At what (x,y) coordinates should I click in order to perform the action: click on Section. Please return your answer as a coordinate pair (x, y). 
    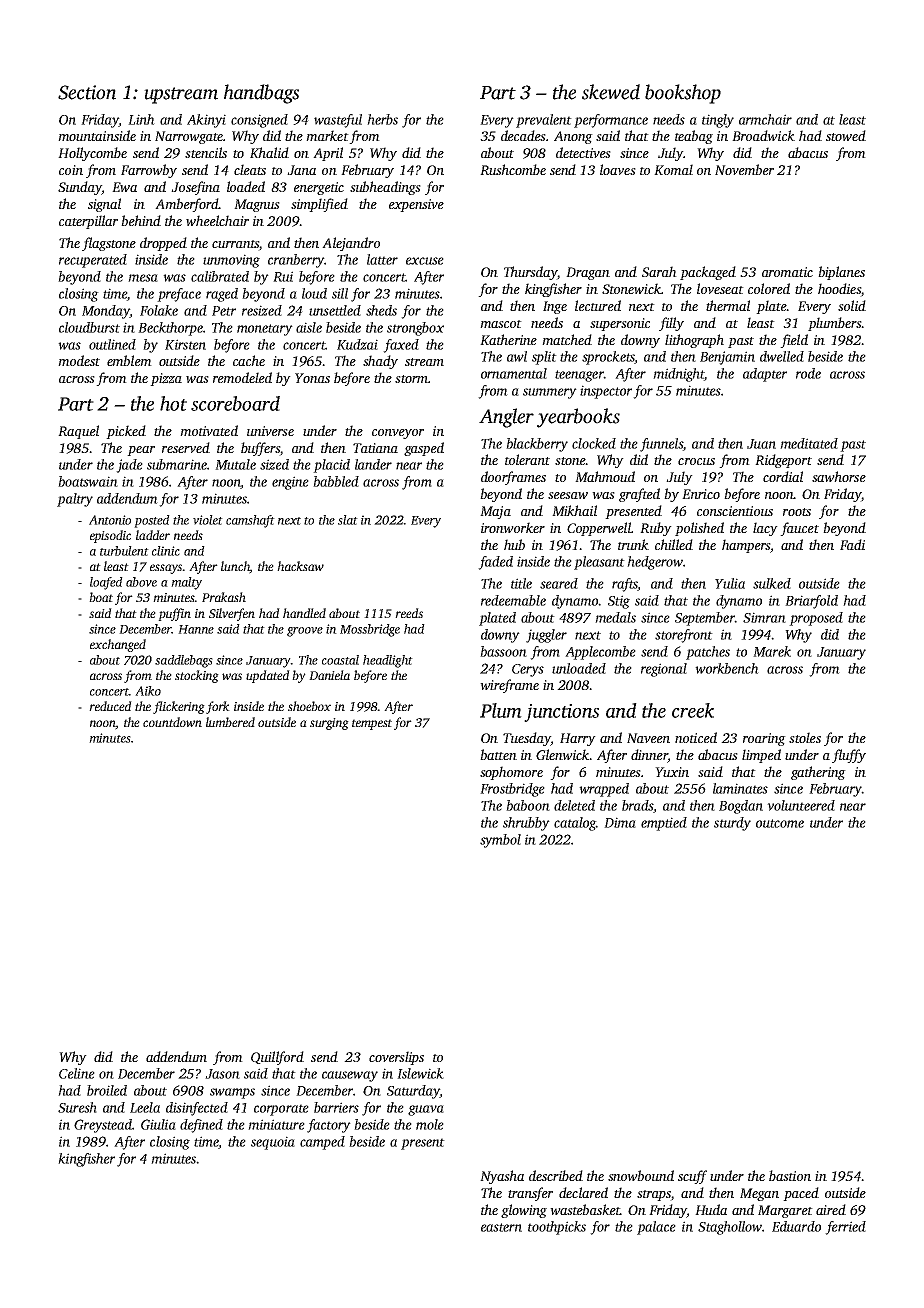
    Looking at the image, I should click on (87, 92).
